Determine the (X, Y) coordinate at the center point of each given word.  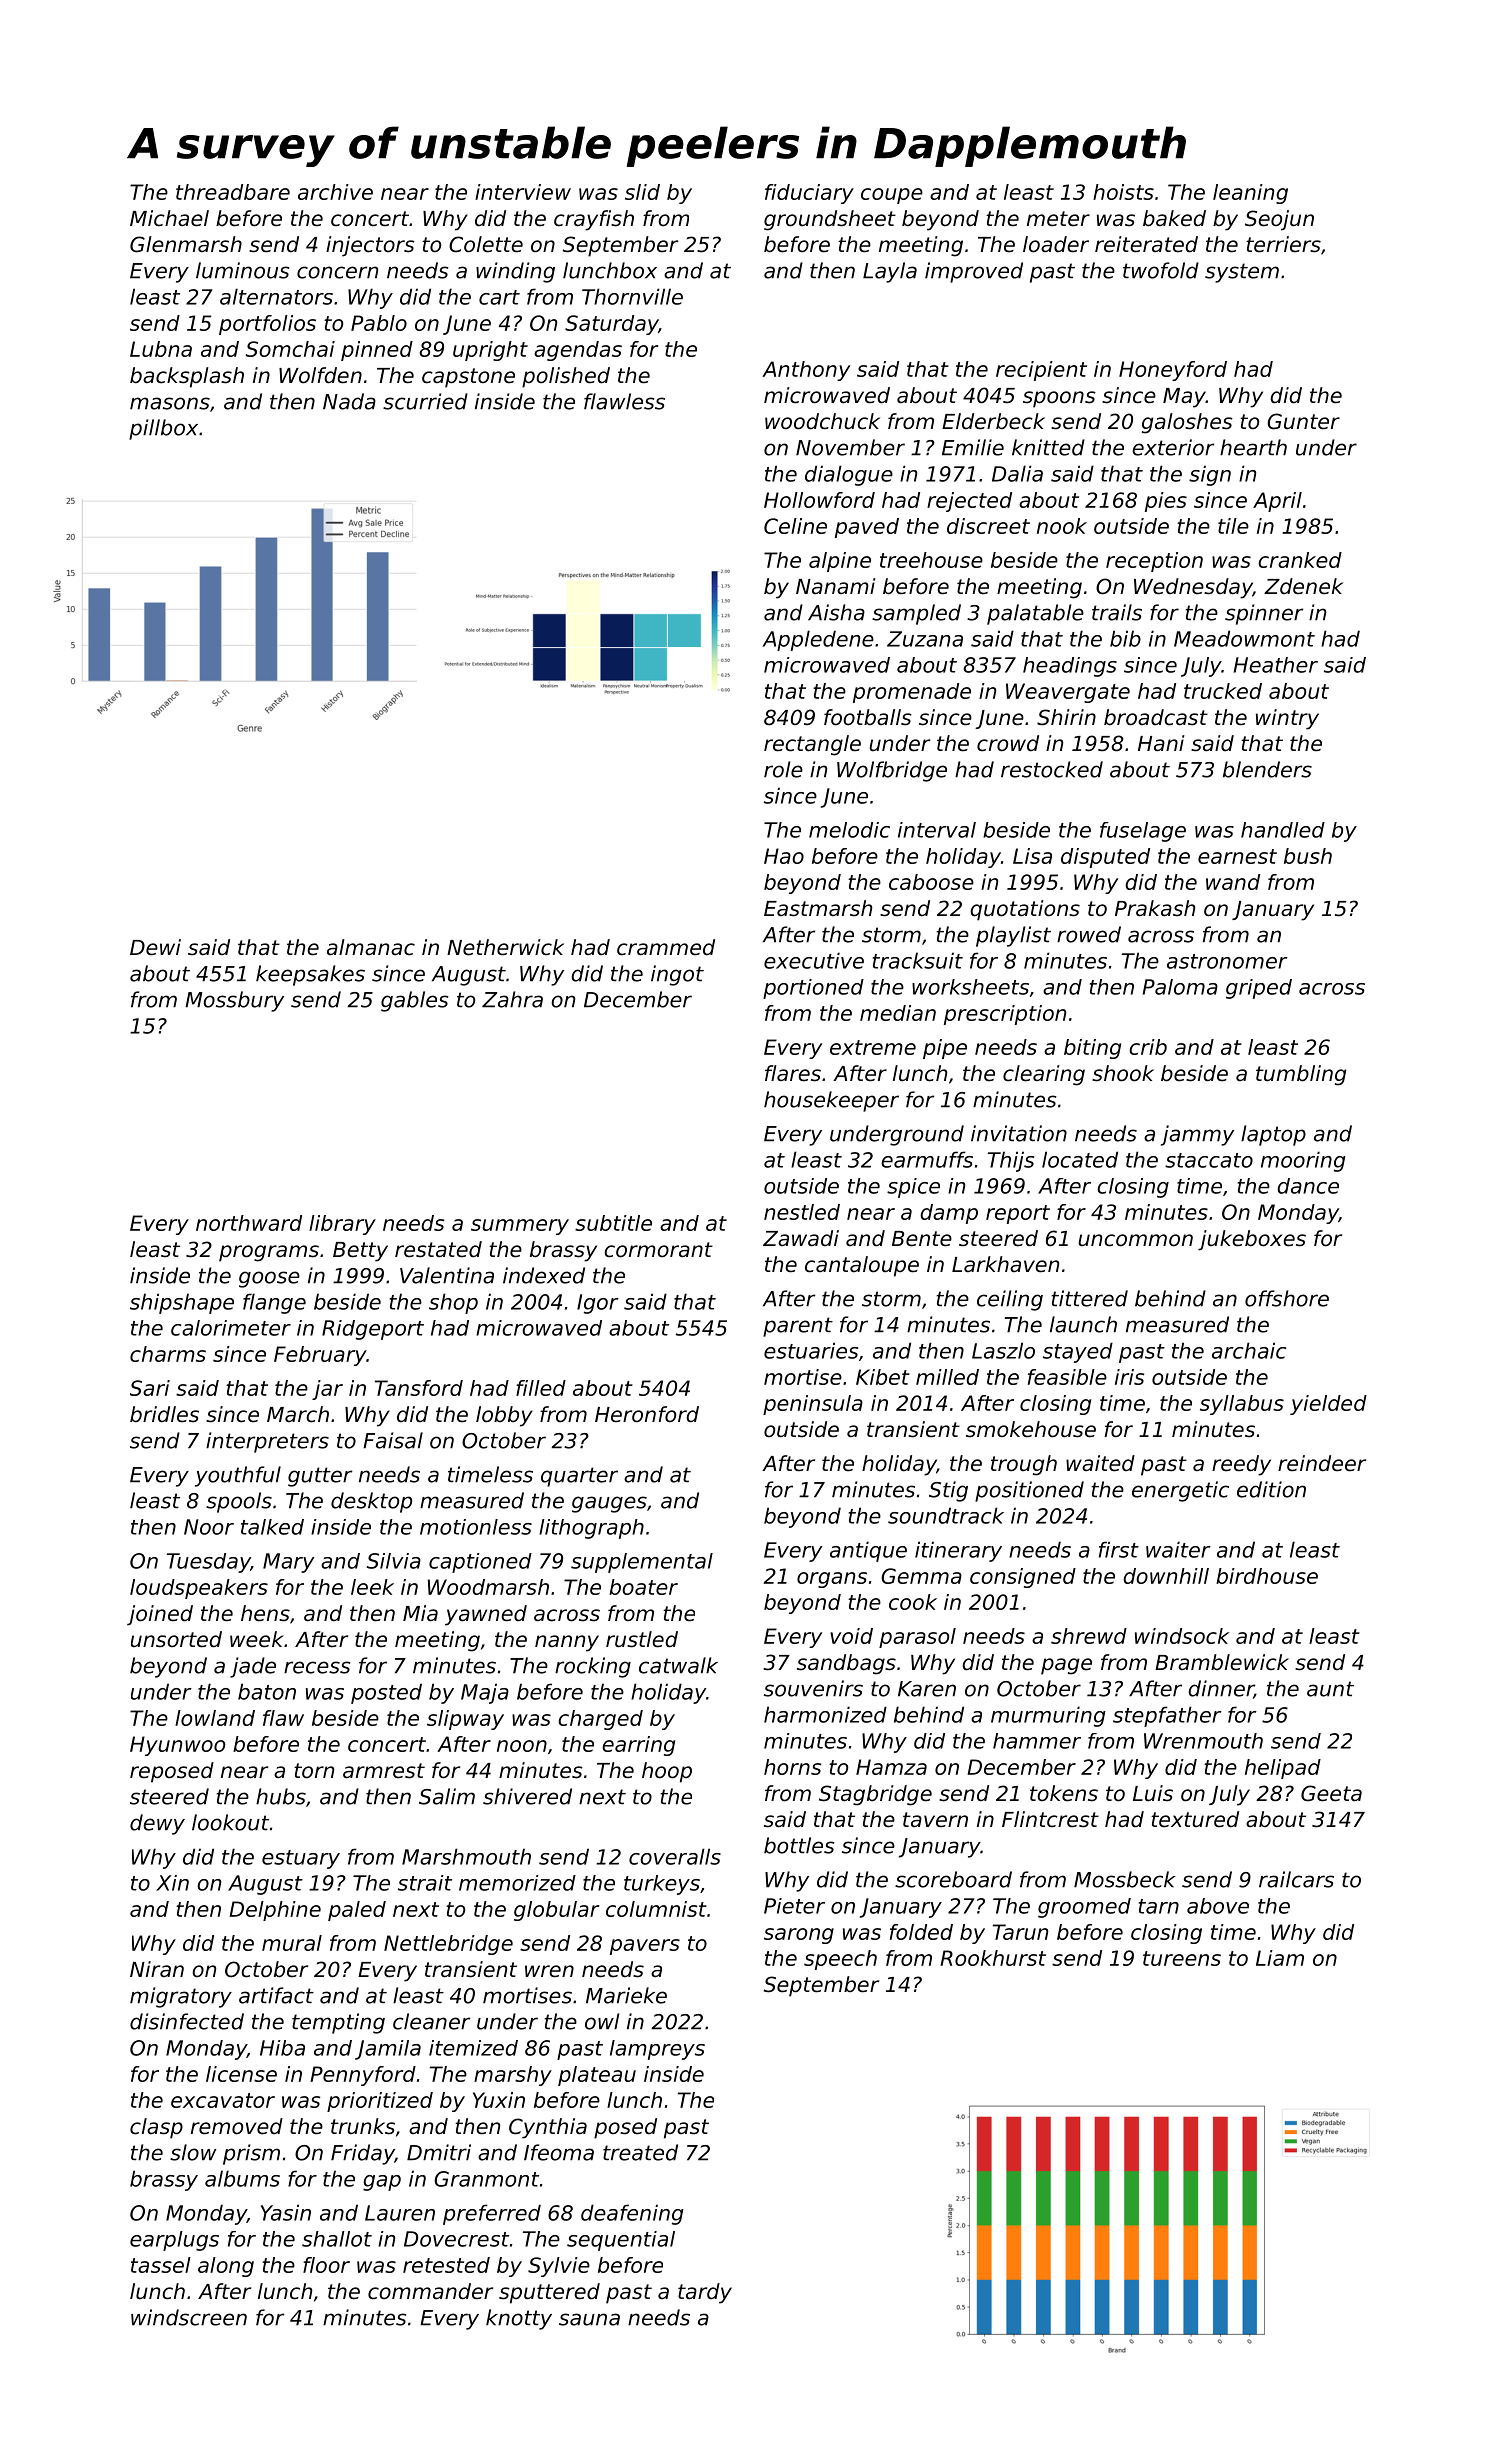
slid (642, 192)
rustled (642, 1639)
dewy (157, 1824)
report (1018, 1214)
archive (335, 192)
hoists (1123, 192)
